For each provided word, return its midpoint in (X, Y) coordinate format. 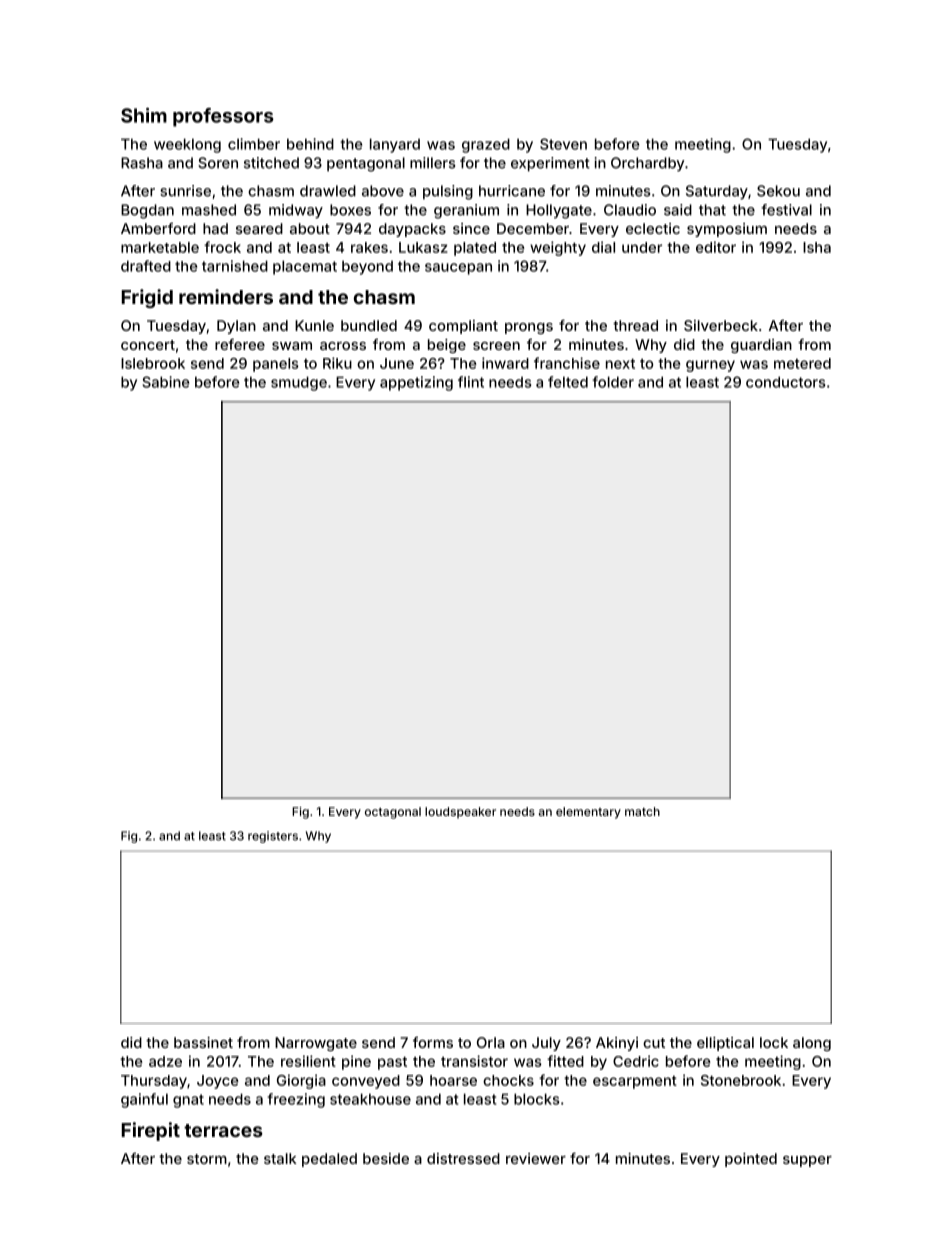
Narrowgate (316, 1044)
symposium (727, 230)
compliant (463, 327)
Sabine (165, 382)
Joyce (218, 1082)
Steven (563, 144)
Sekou (778, 191)
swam (292, 346)
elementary (588, 813)
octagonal (393, 813)
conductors (785, 382)
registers (273, 837)
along (812, 1044)
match (642, 811)
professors (223, 117)
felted (568, 382)
